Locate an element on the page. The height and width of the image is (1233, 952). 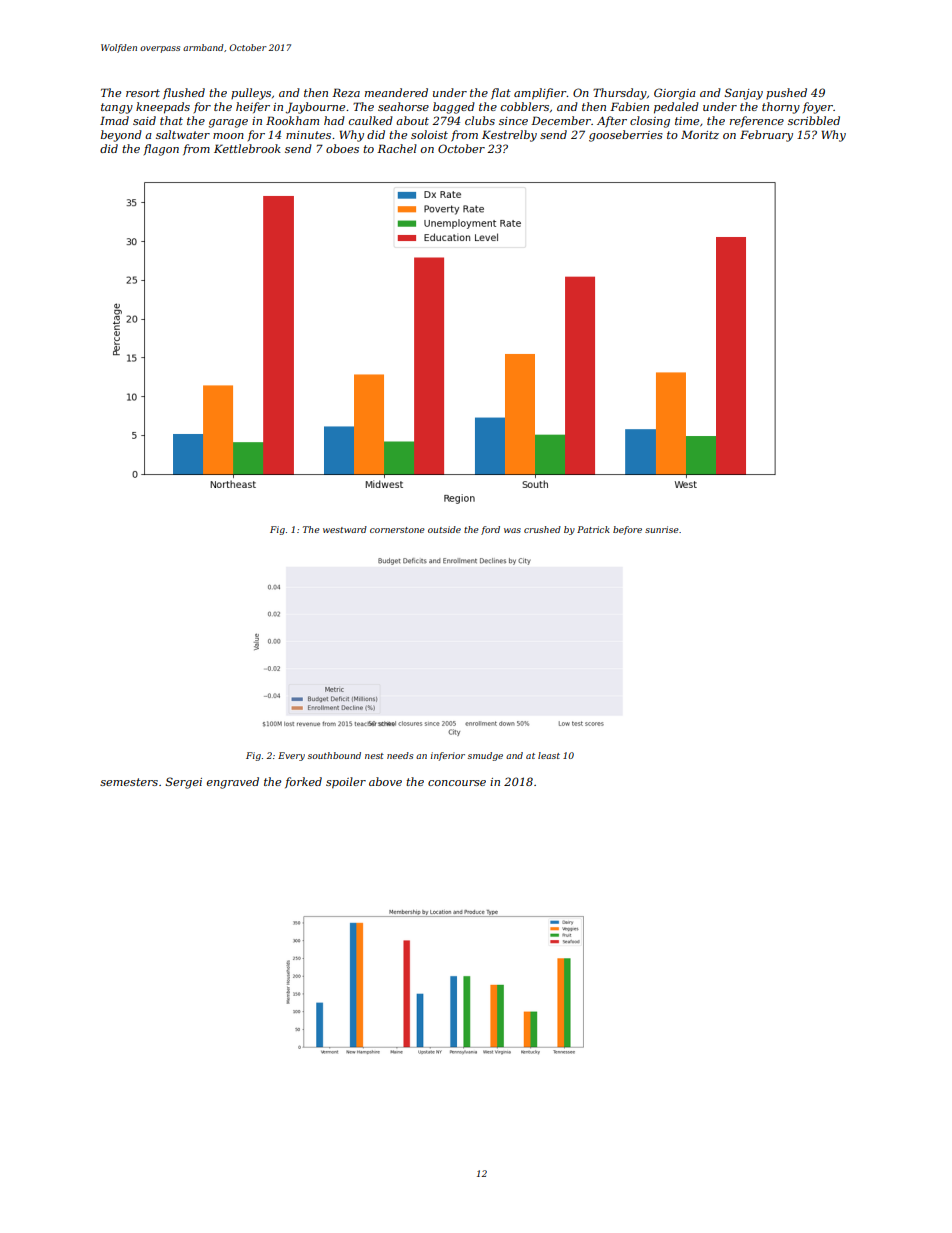
sunrise is located at coordinates (662, 529).
